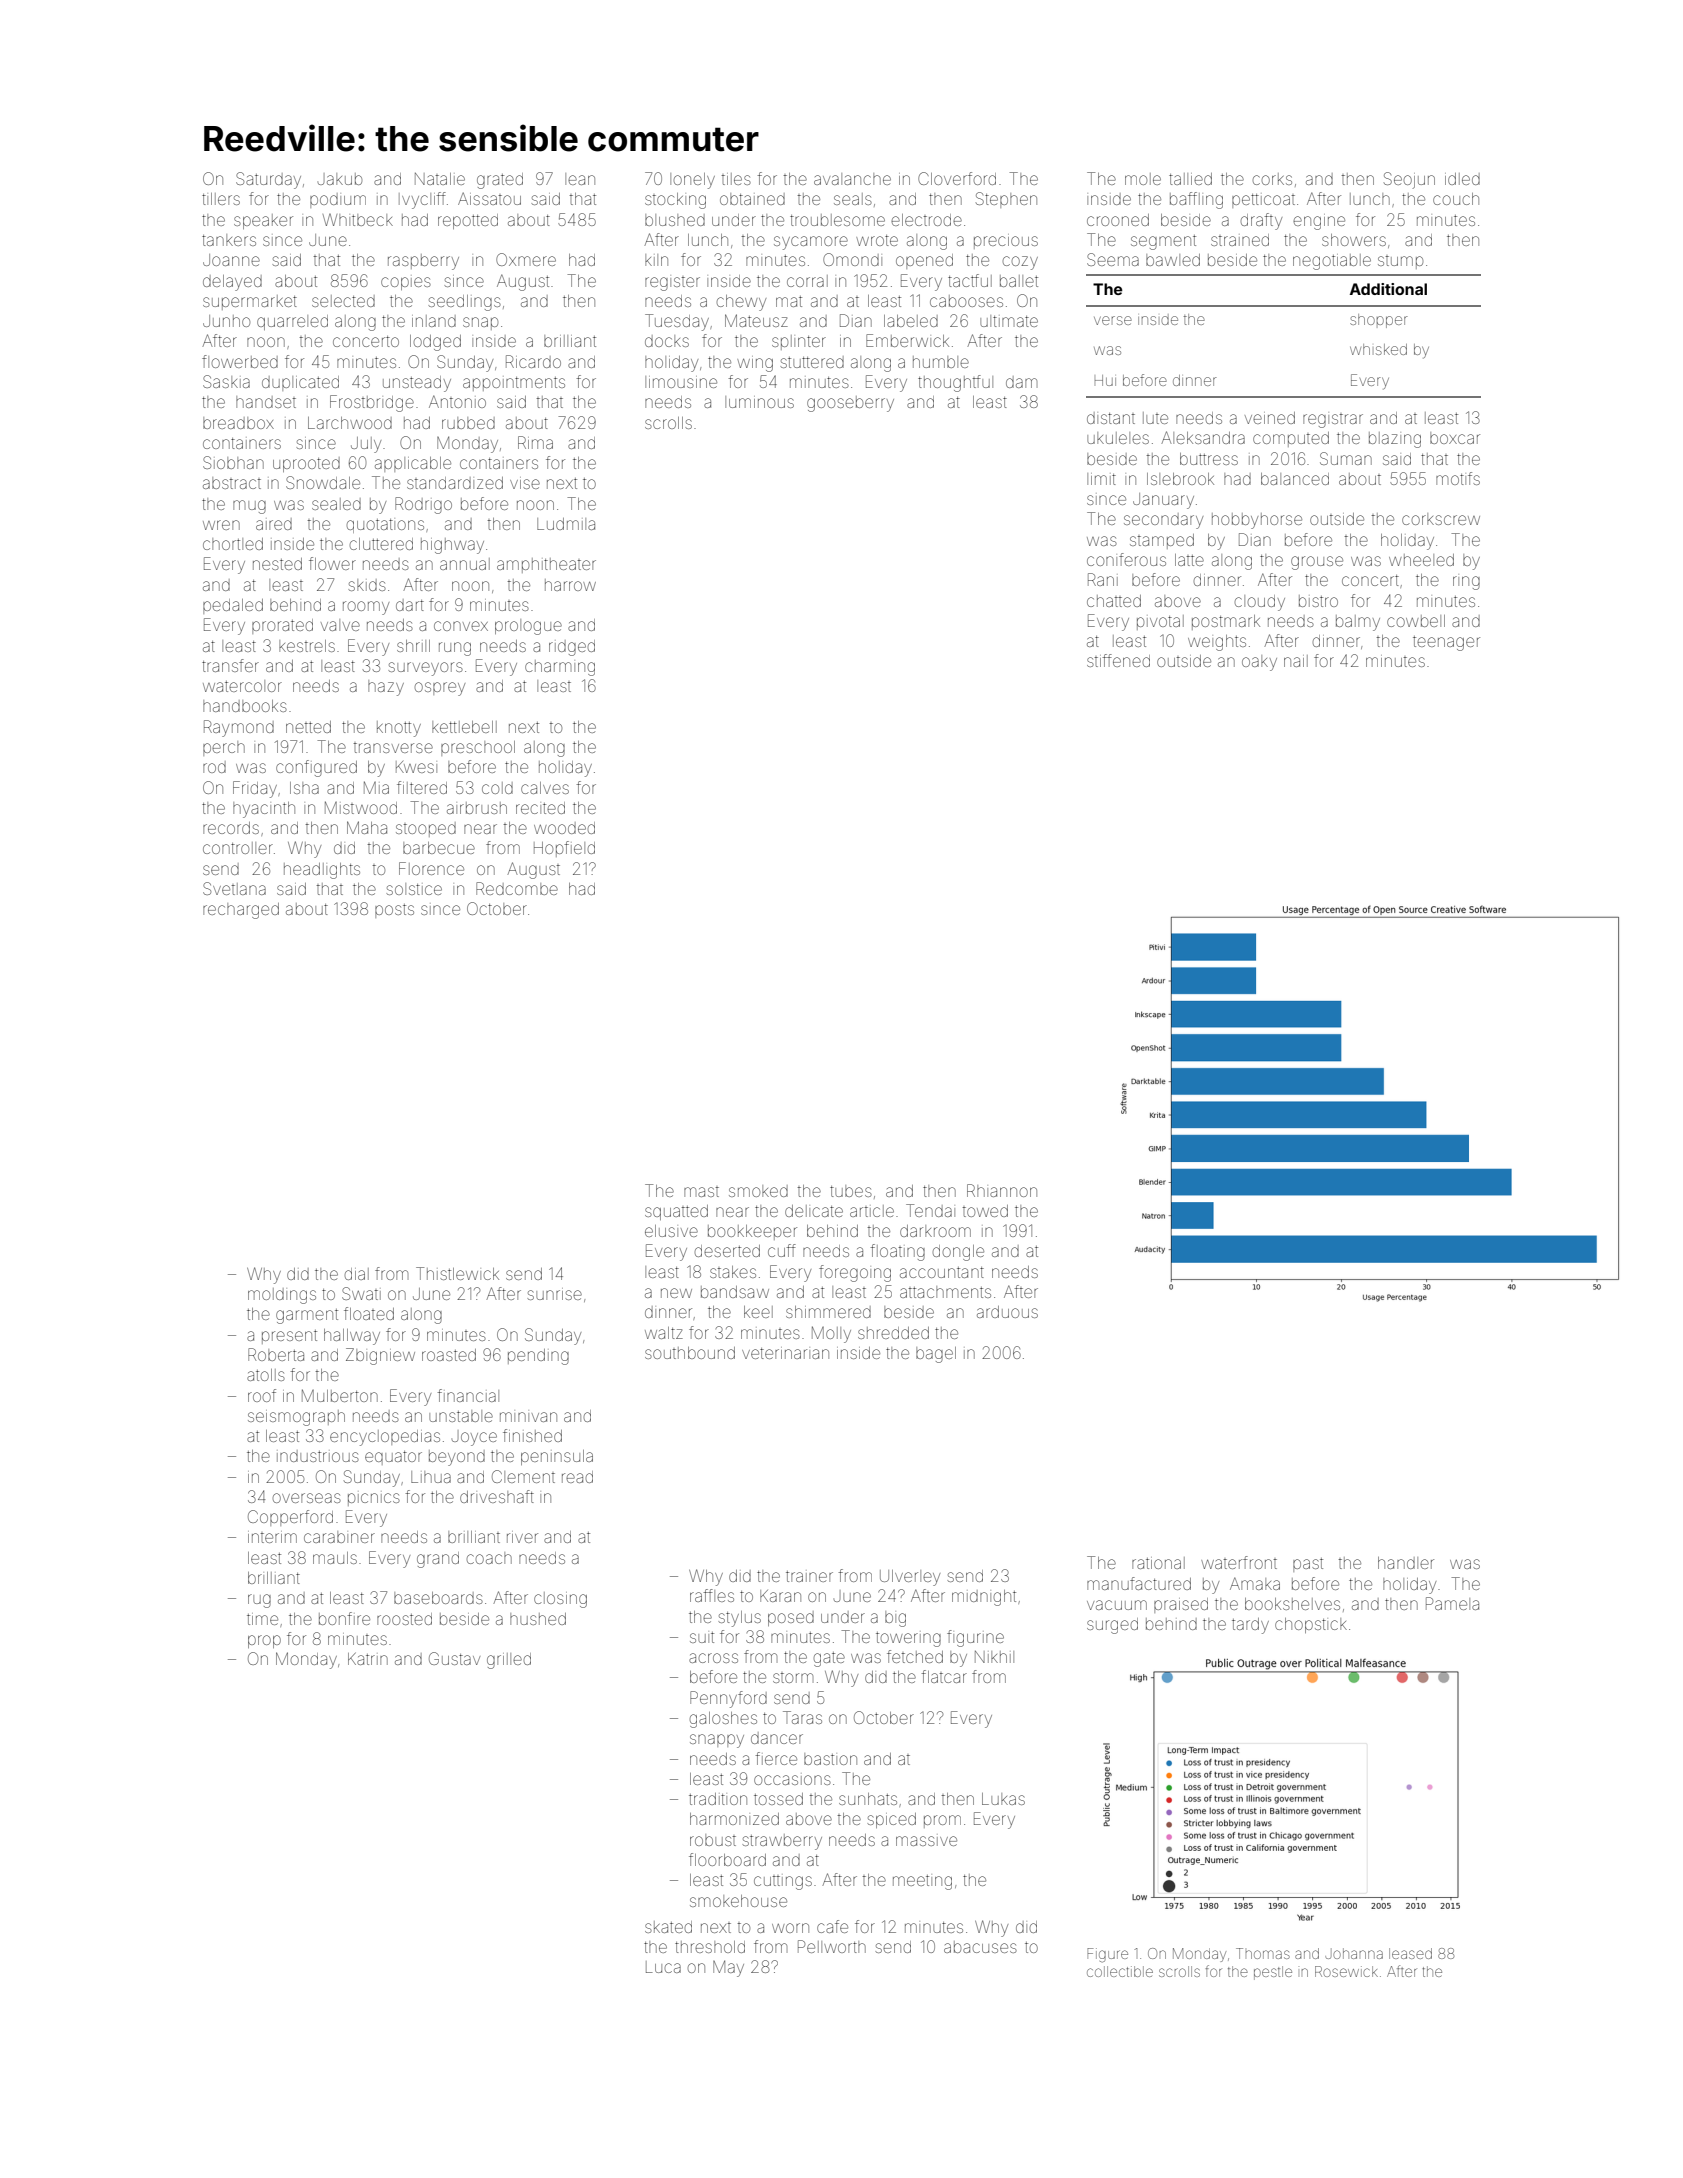  I want to click on prop, so click(264, 1641).
